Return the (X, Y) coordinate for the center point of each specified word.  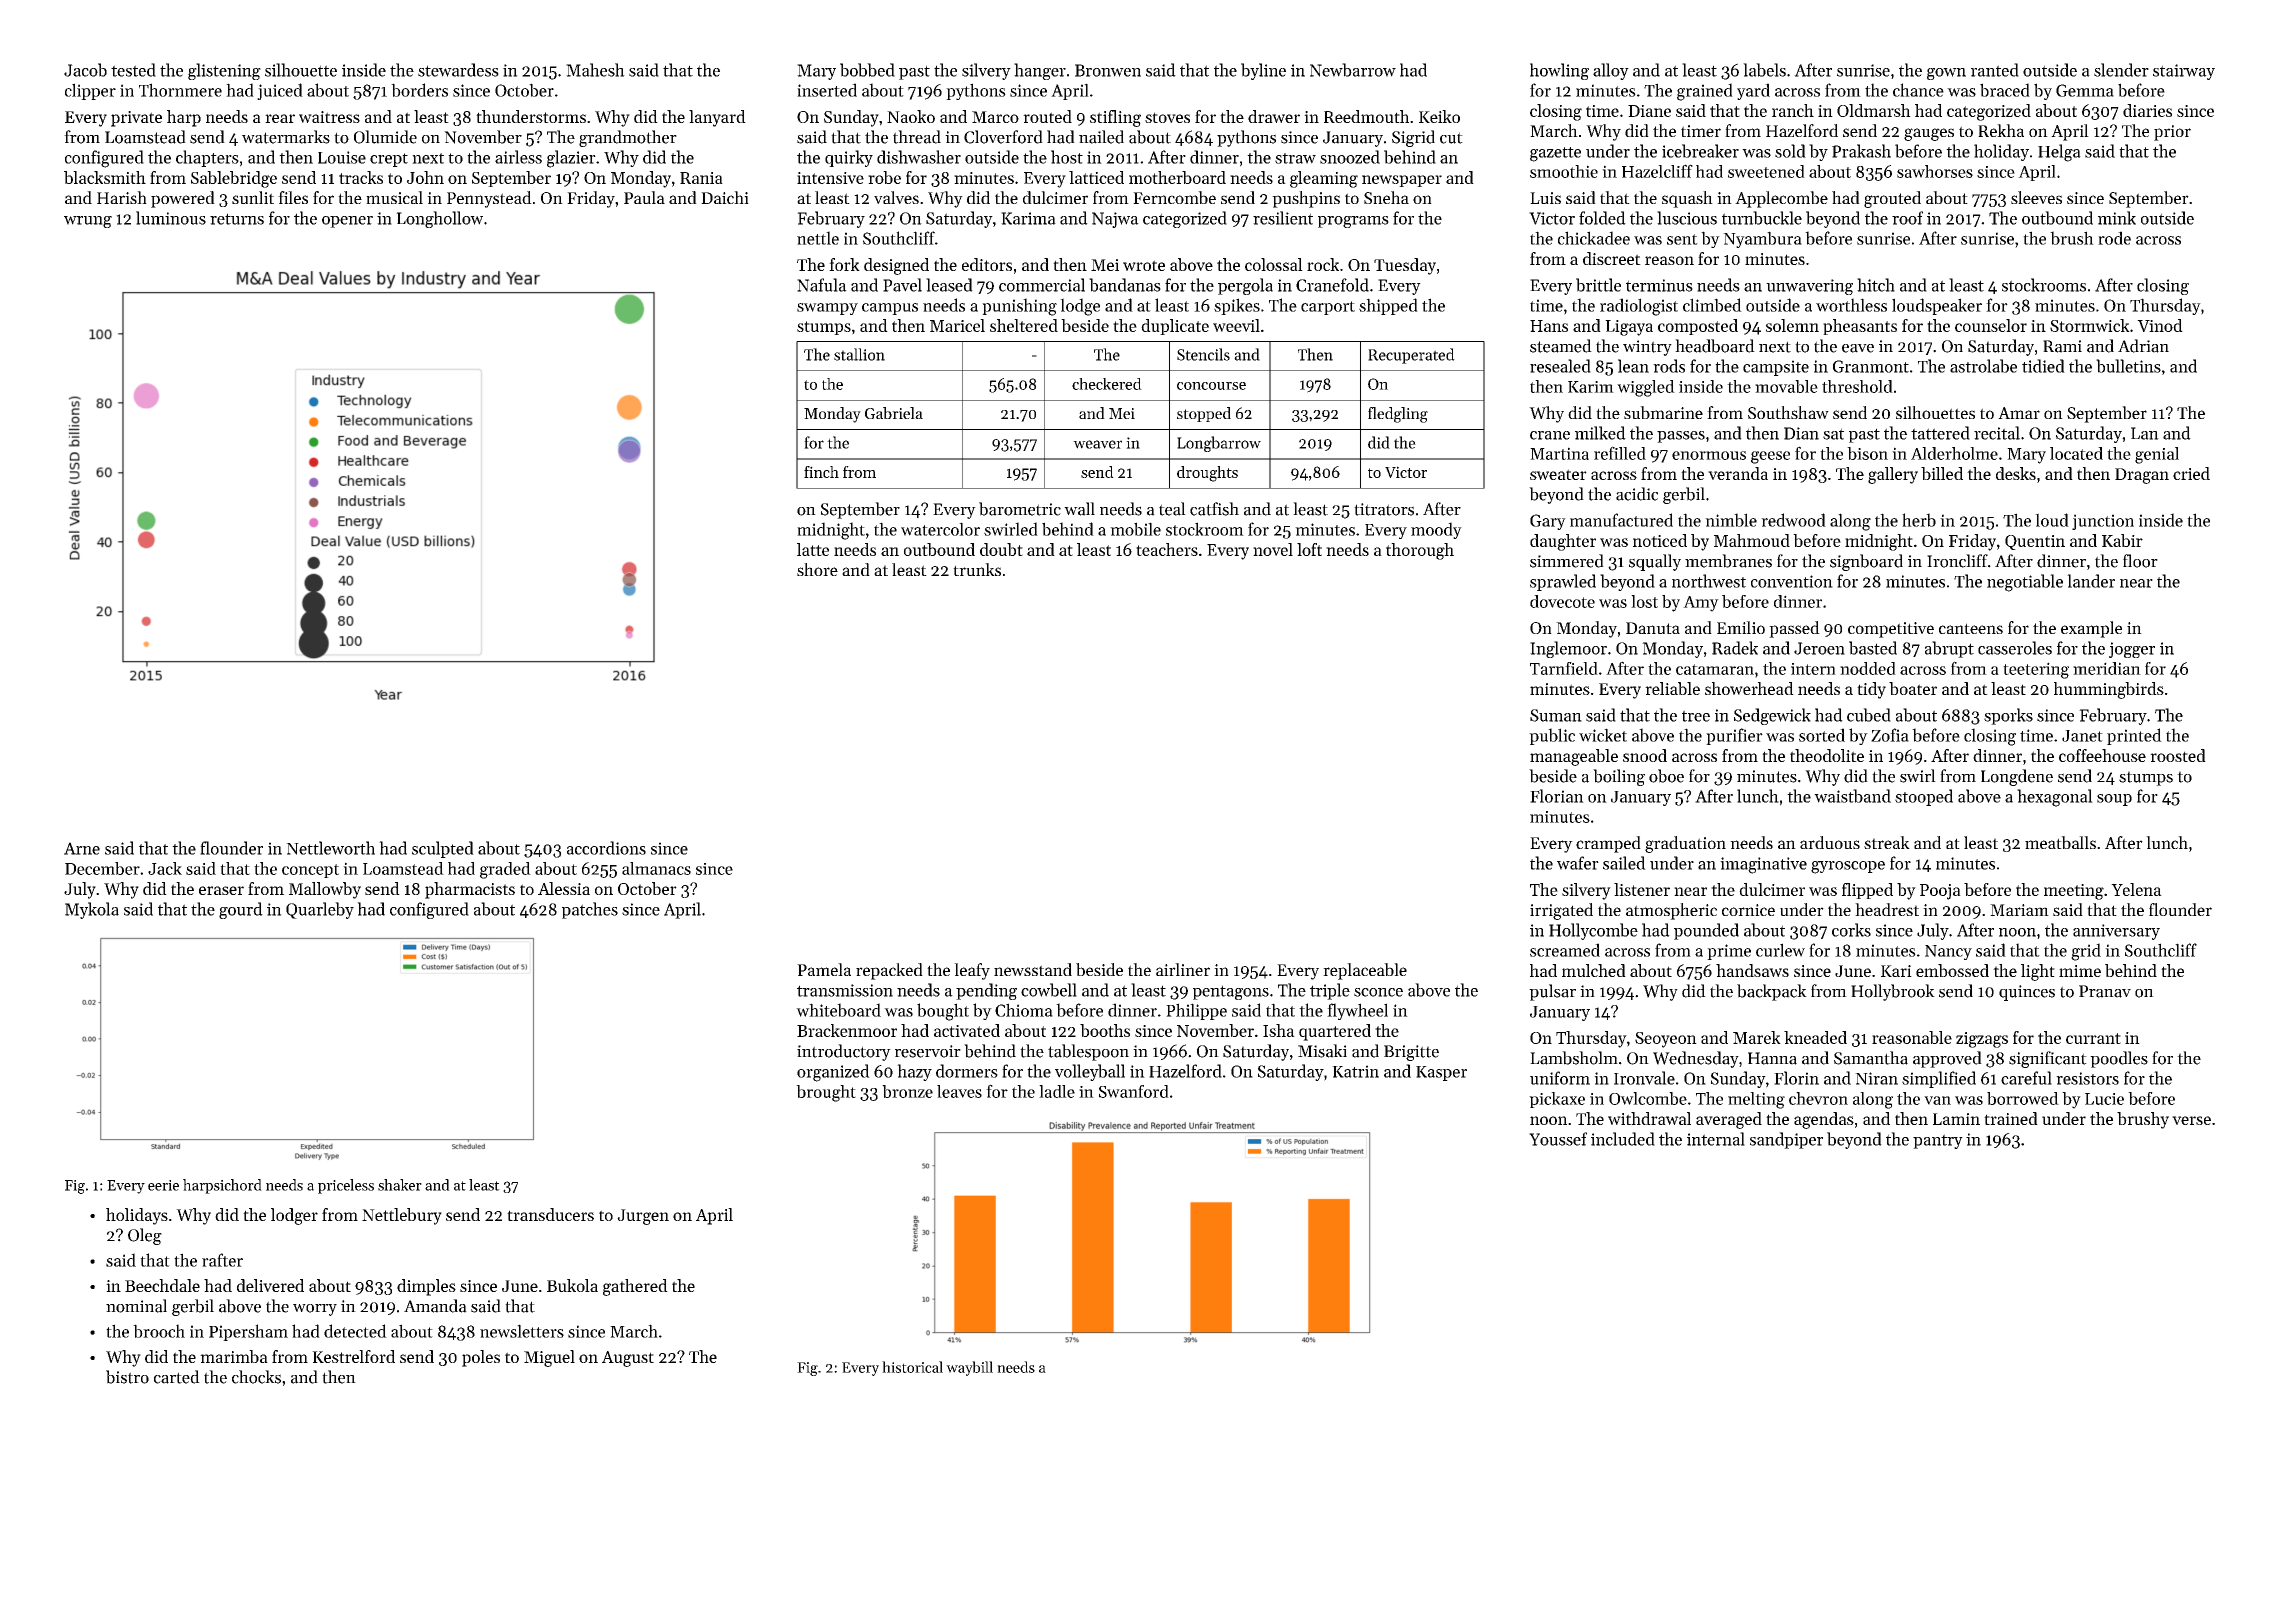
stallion (859, 354)
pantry (1938, 1141)
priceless (346, 1186)
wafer (1578, 863)
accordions (606, 848)
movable (1786, 386)
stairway (2184, 72)
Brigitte (1411, 1053)
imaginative (1763, 865)
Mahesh (595, 70)
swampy (827, 309)
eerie (163, 1185)
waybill (969, 1368)
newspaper (1402, 181)
